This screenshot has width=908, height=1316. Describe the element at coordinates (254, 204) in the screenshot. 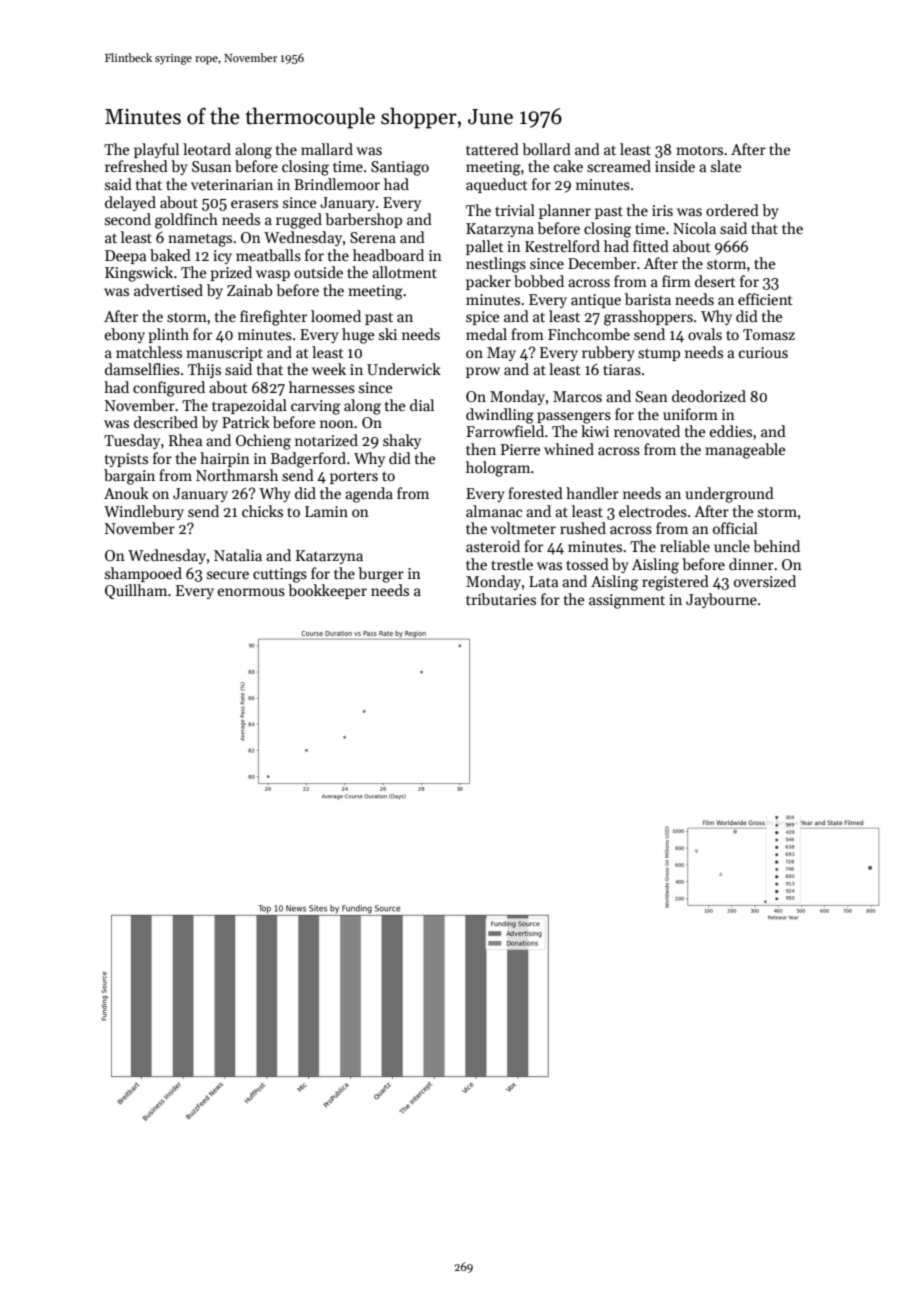

I see `erasers` at that location.
